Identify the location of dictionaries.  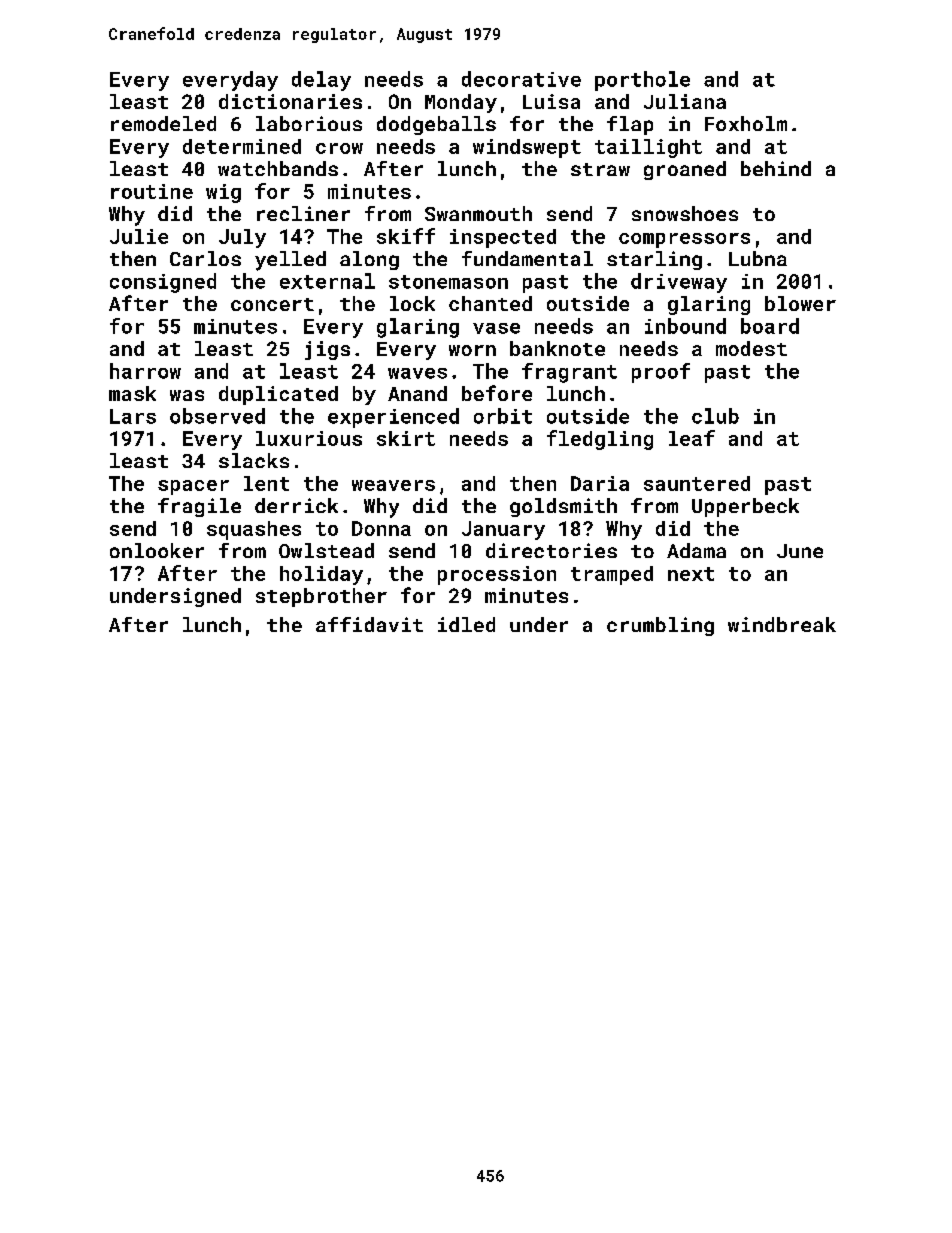
(290, 101).
